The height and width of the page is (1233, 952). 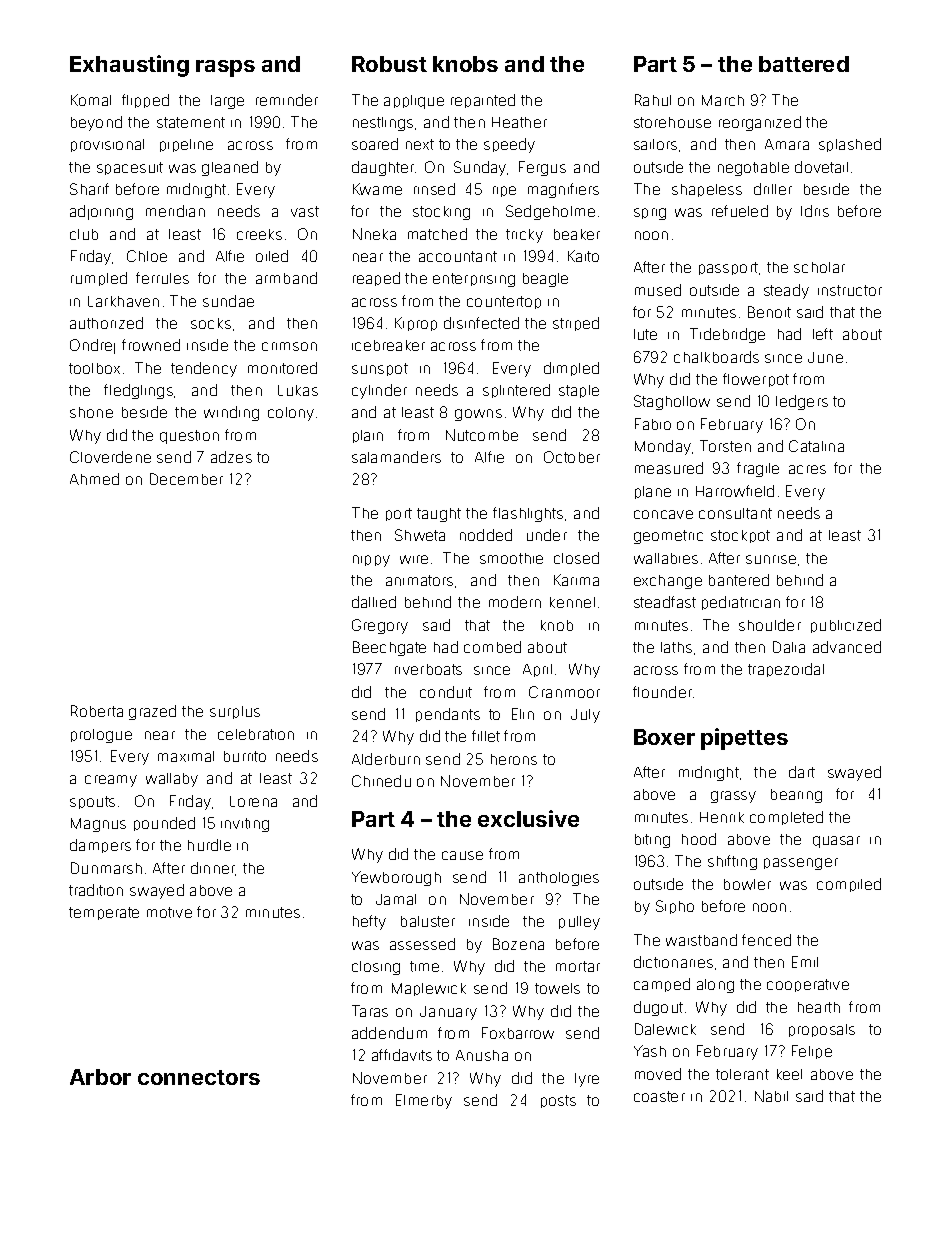 I want to click on biting, so click(x=652, y=841).
